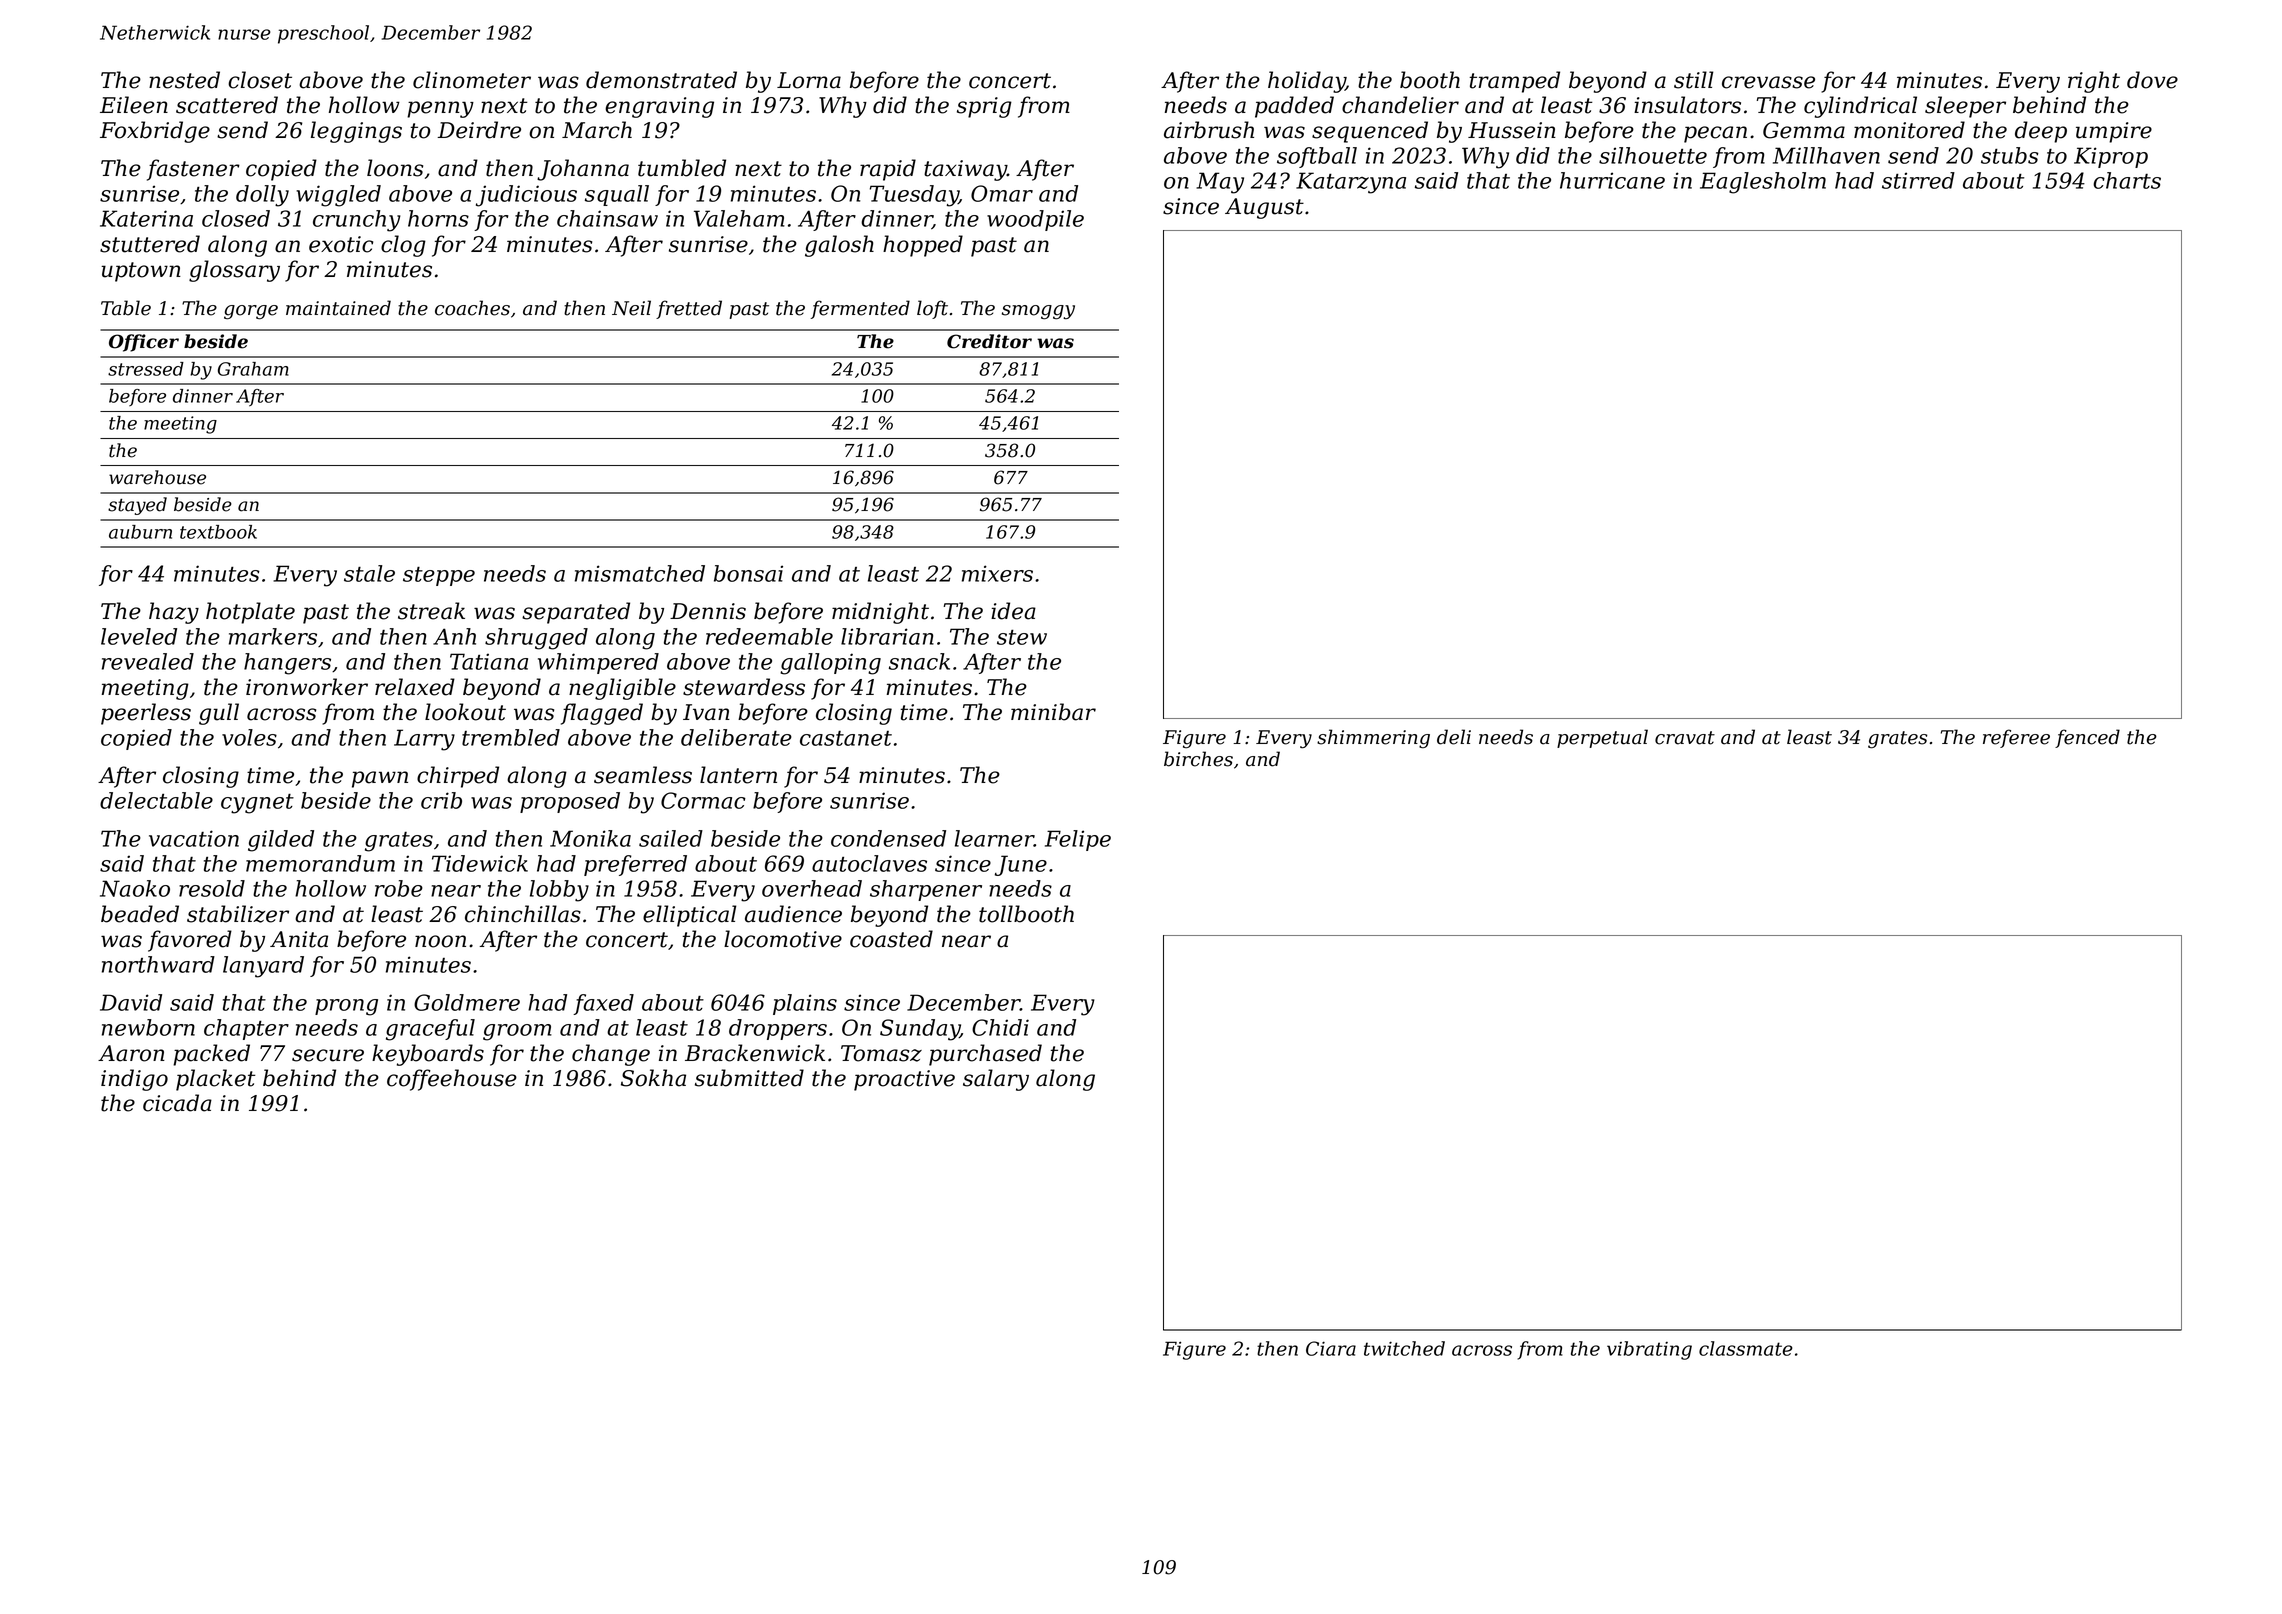 This page has width=2282, height=1614. Describe the element at coordinates (177, 1103) in the page. I see `cicada` at that location.
